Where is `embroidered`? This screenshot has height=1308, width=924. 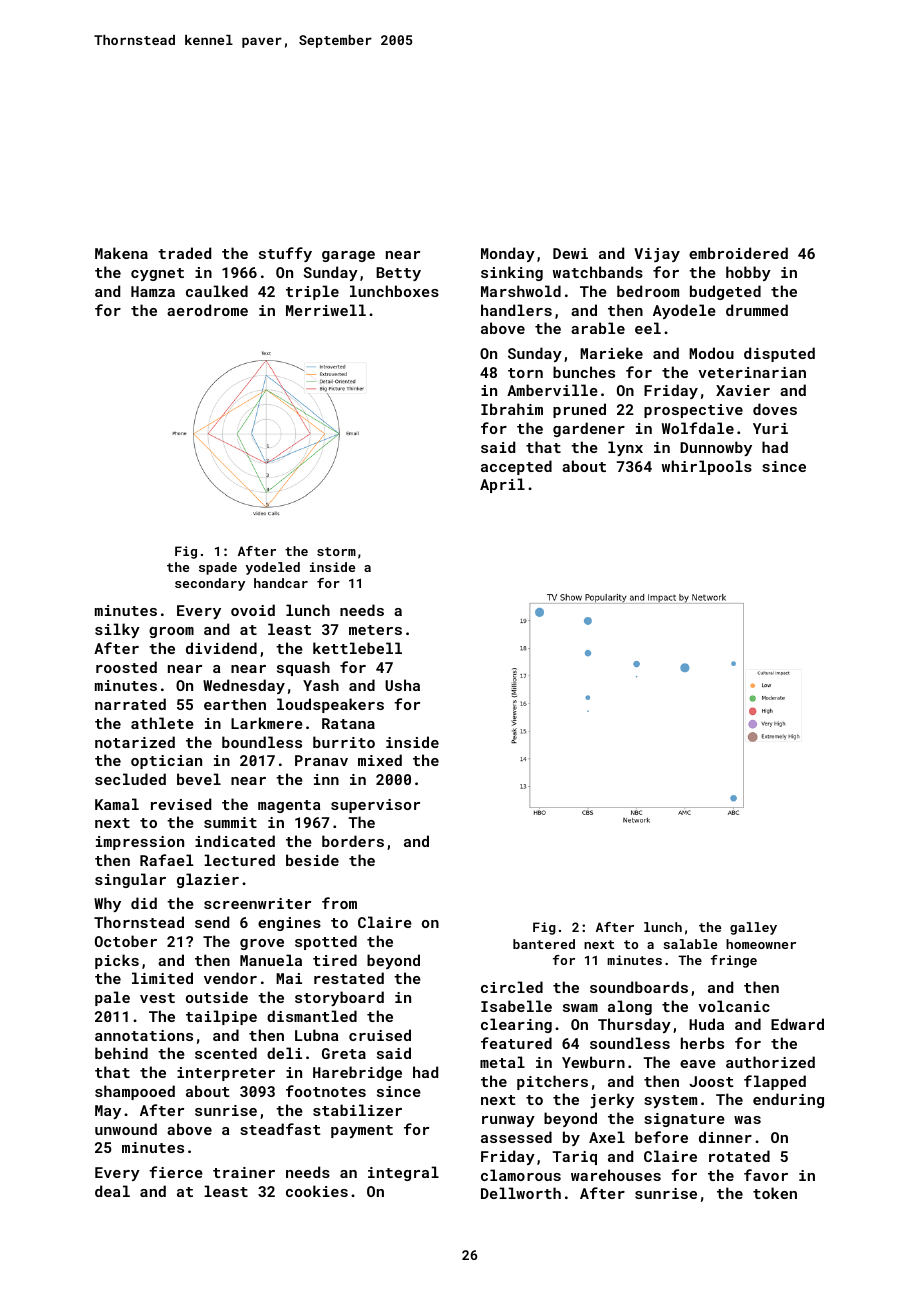 embroidered is located at coordinates (738, 253).
